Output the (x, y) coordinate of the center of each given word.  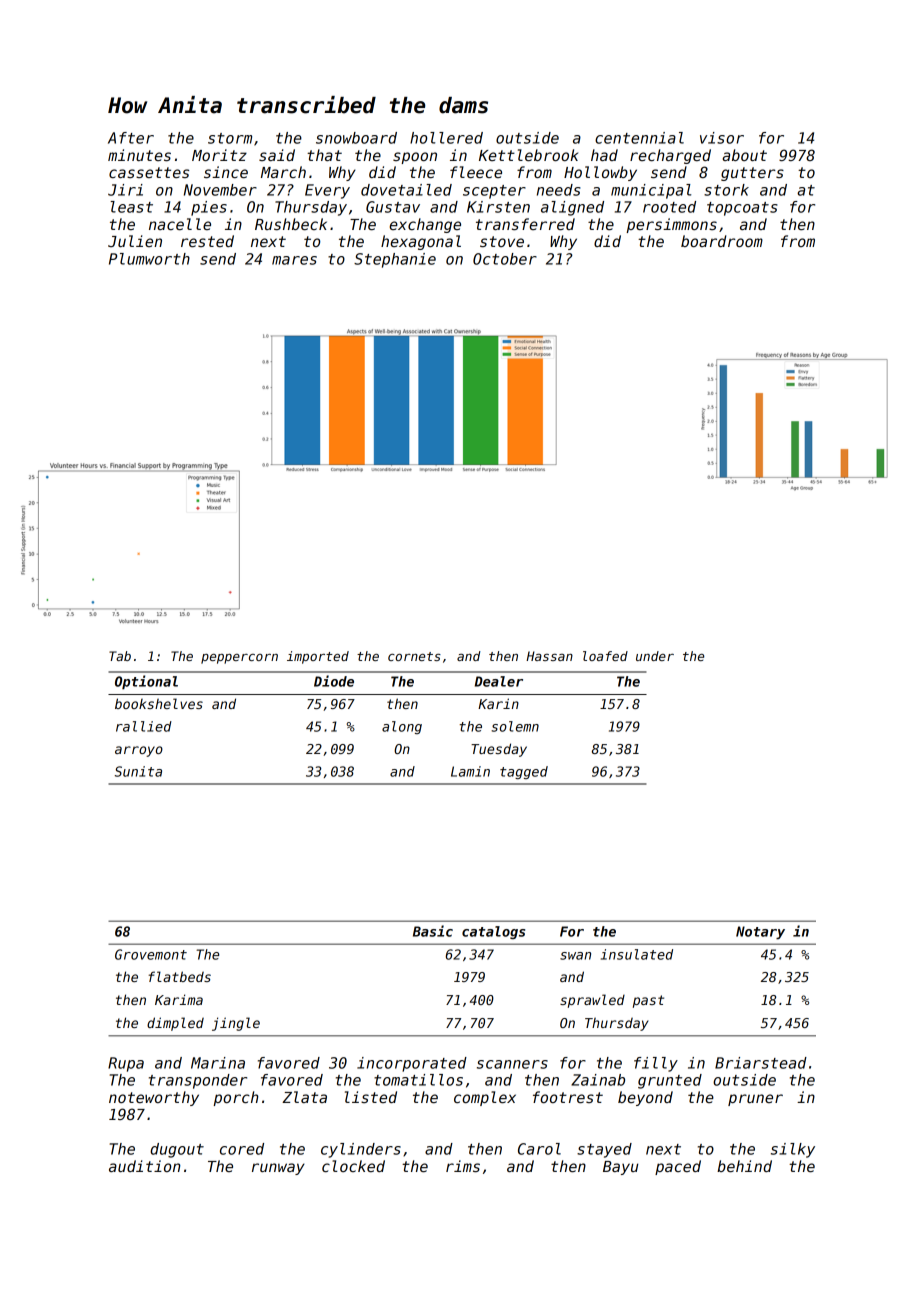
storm (230, 138)
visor (722, 138)
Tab (120, 656)
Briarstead (761, 1063)
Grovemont (151, 954)
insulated (637, 954)
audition (145, 1166)
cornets (414, 656)
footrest (568, 1097)
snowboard (356, 138)
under (655, 656)
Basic (433, 931)
